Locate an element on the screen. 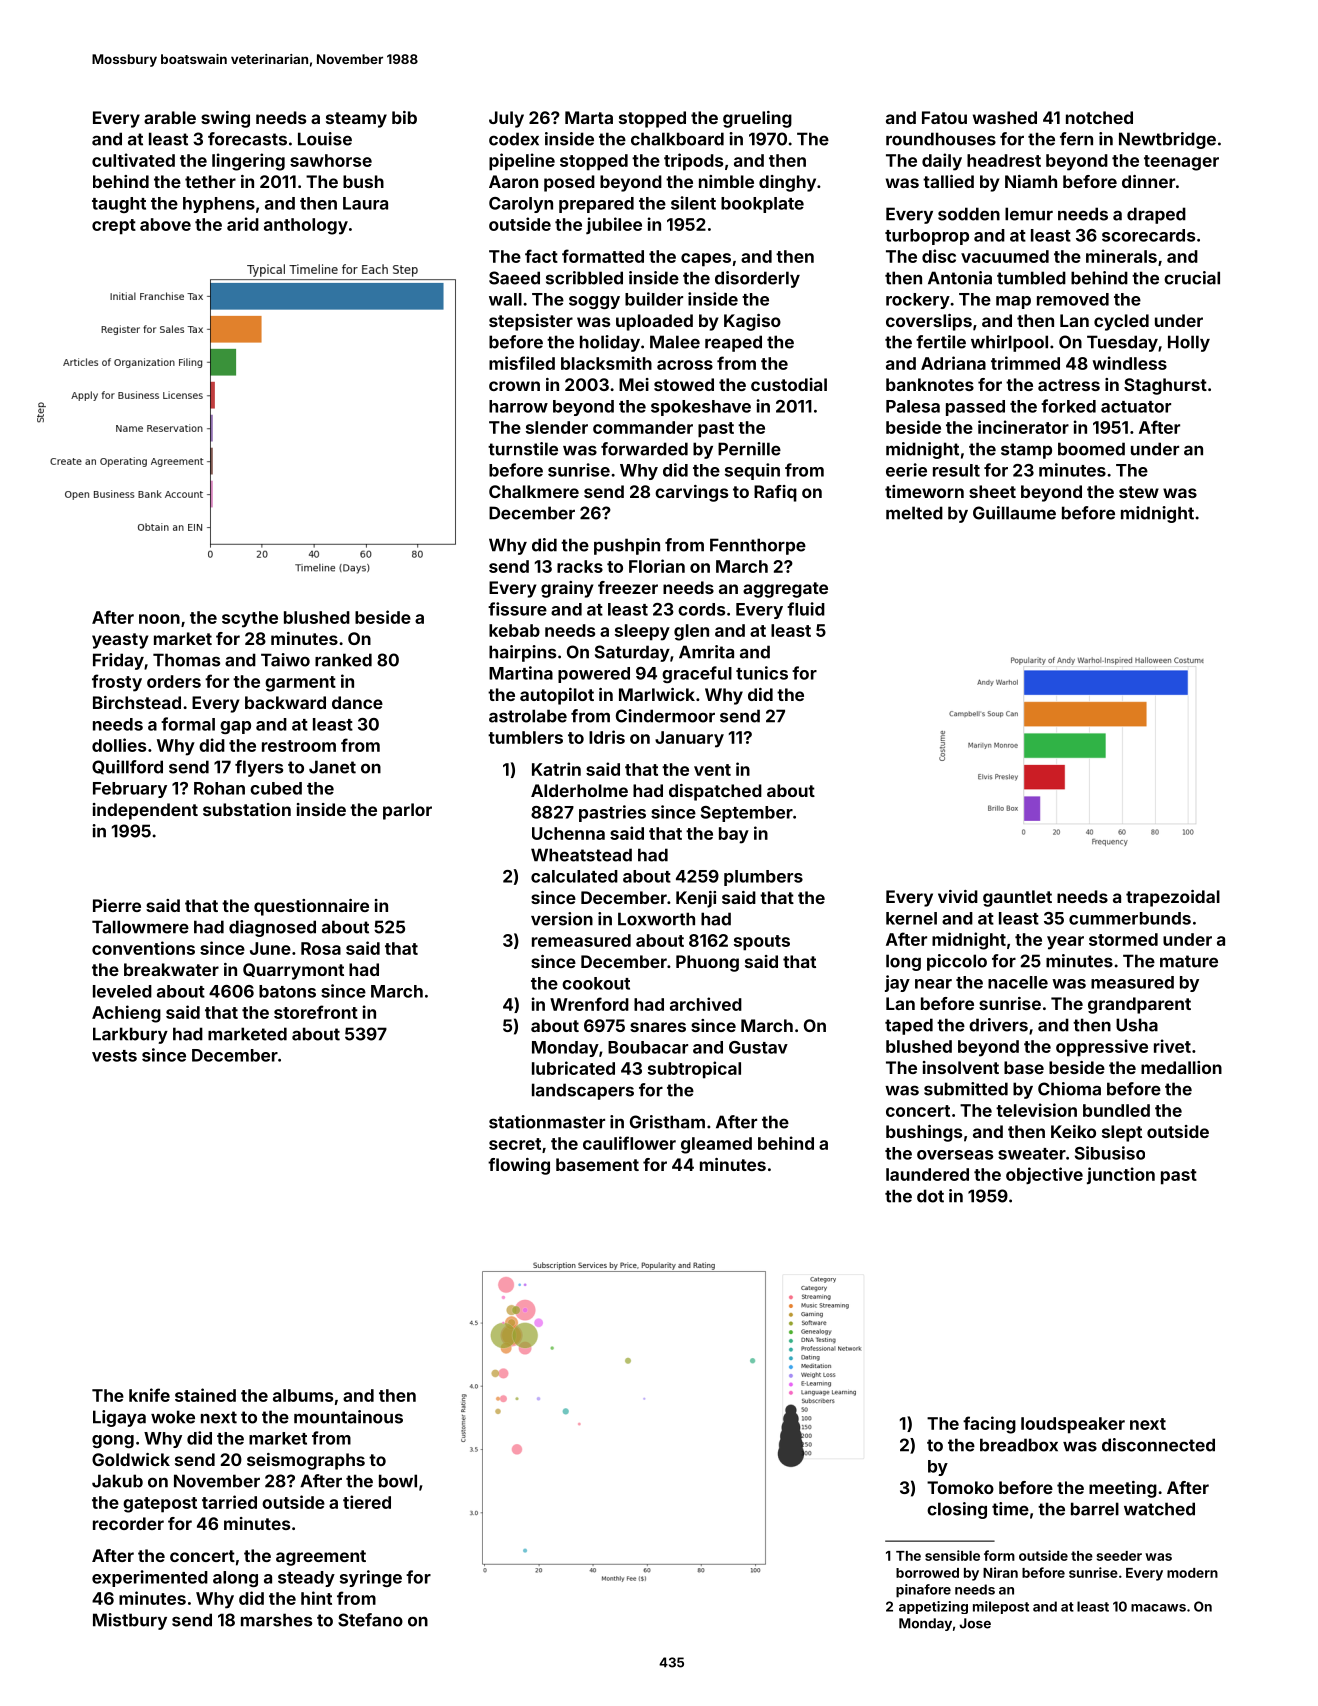  tarried is located at coordinates (229, 1502).
